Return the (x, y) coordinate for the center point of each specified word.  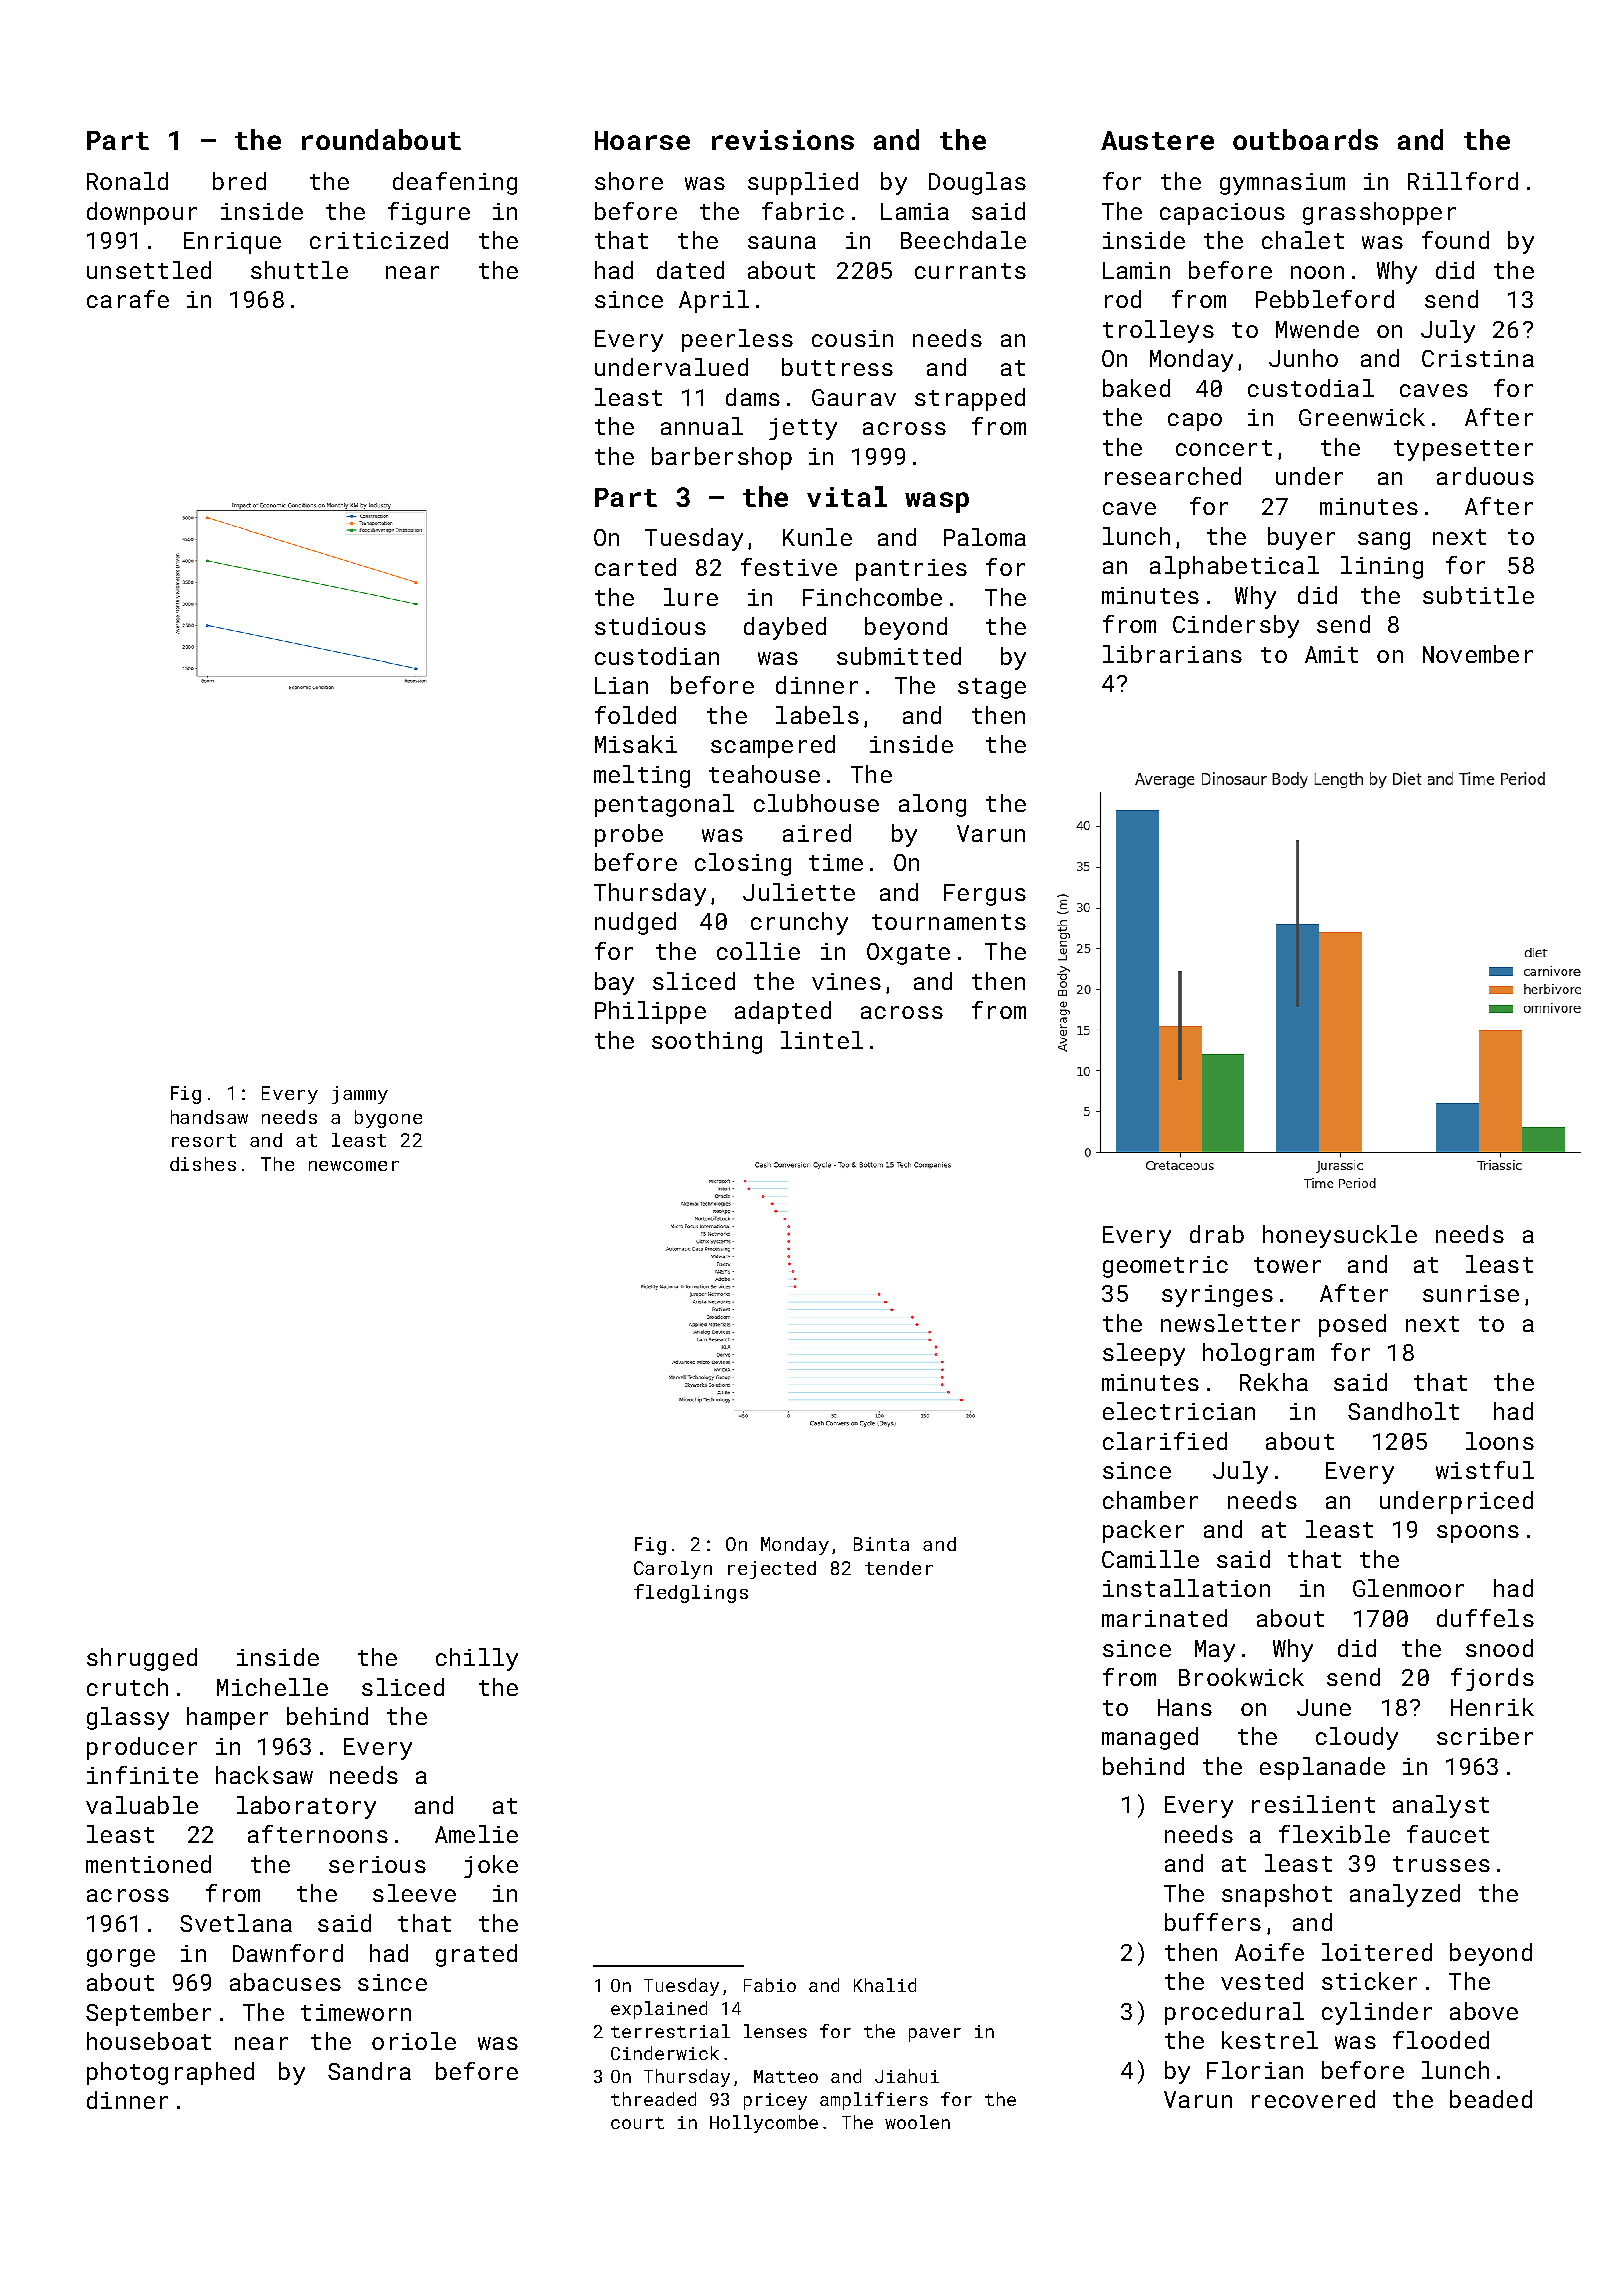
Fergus (985, 895)
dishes (203, 1164)
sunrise (1471, 1293)
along (932, 805)
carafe (128, 299)
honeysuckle (1340, 1236)
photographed (170, 2073)
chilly (477, 1659)
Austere (1157, 140)
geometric (1165, 1267)
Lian (621, 685)
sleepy (1144, 1354)
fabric (803, 211)
